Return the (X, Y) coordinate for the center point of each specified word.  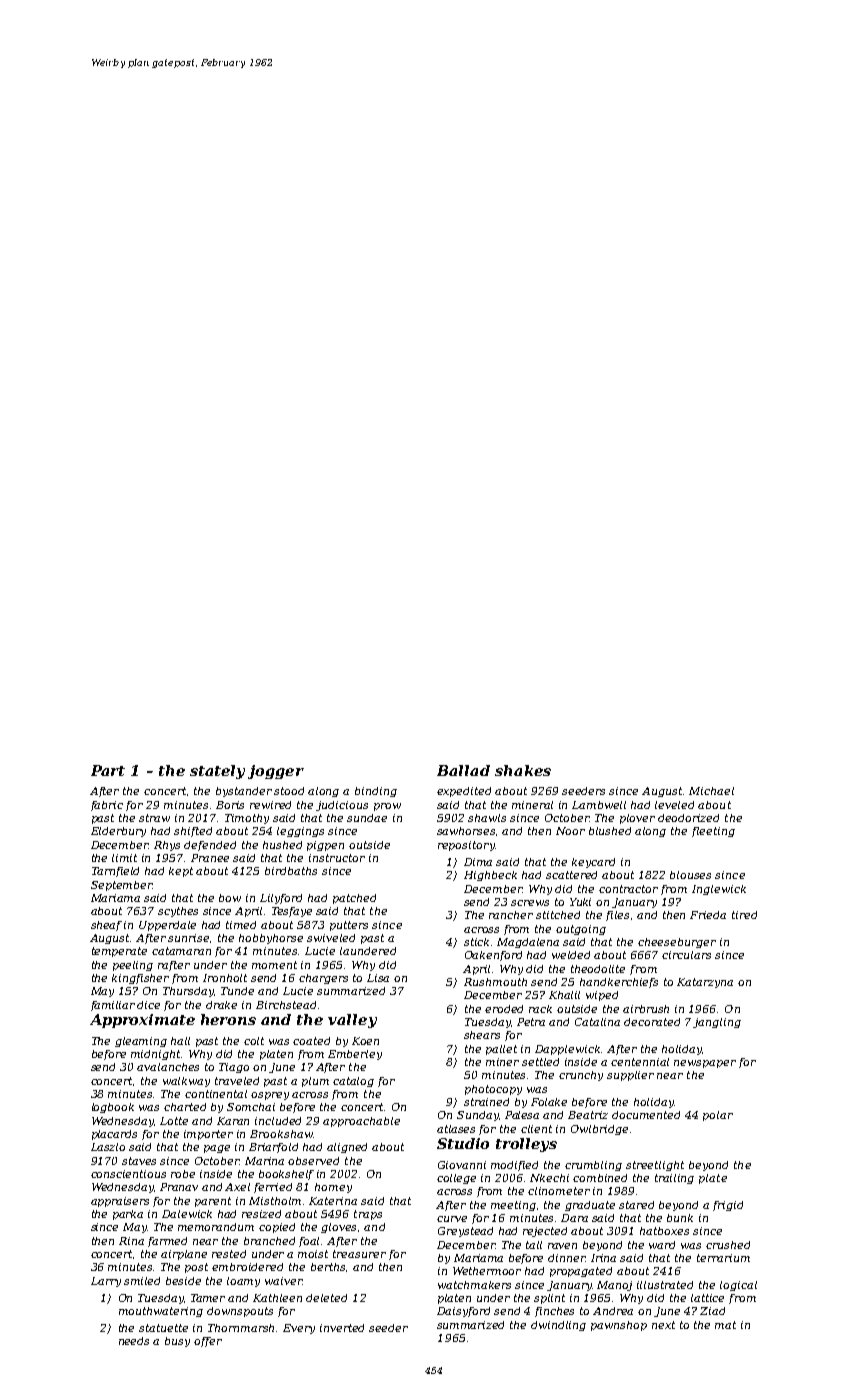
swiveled (331, 938)
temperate (119, 952)
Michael (711, 791)
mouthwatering (161, 1312)
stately (217, 772)
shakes (523, 770)
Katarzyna (705, 983)
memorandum (216, 1227)
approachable (361, 1122)
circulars (686, 955)
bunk (680, 1218)
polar (718, 1116)
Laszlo (108, 1147)
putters (349, 926)
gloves (338, 1228)
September (122, 886)
